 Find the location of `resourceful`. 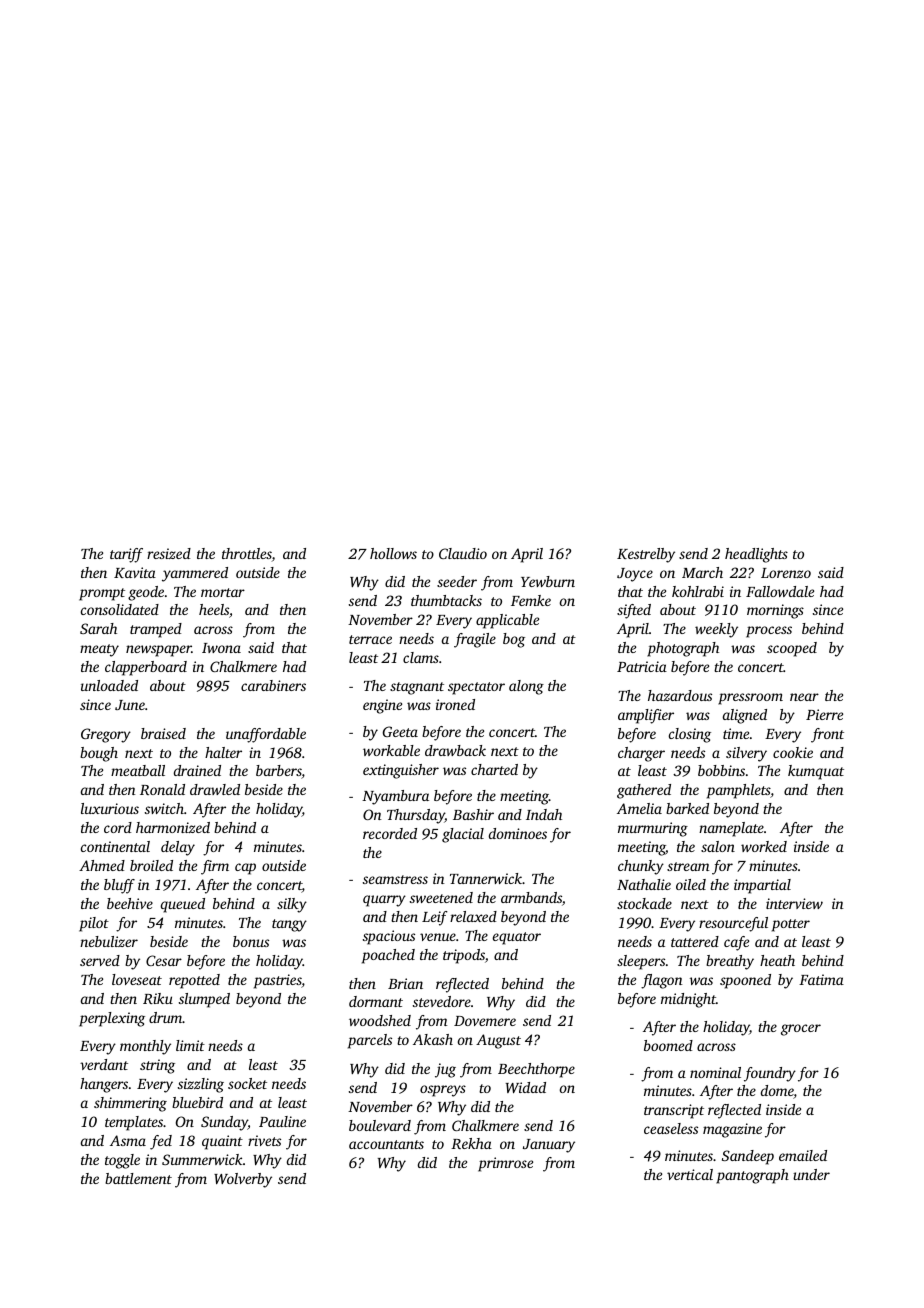

resourceful is located at coordinates (733, 924).
